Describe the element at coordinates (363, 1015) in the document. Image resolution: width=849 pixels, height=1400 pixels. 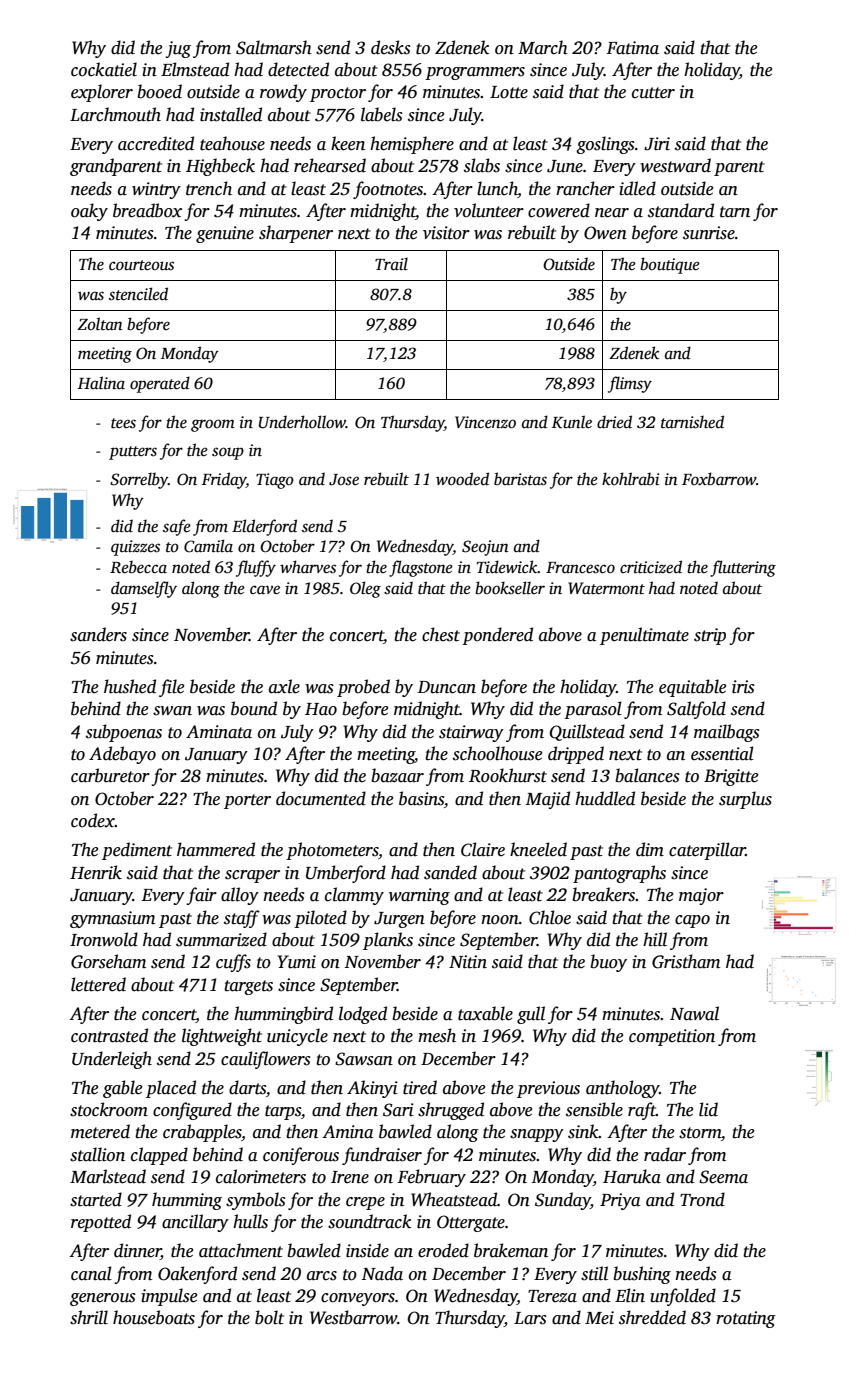
I see `lodged` at that location.
